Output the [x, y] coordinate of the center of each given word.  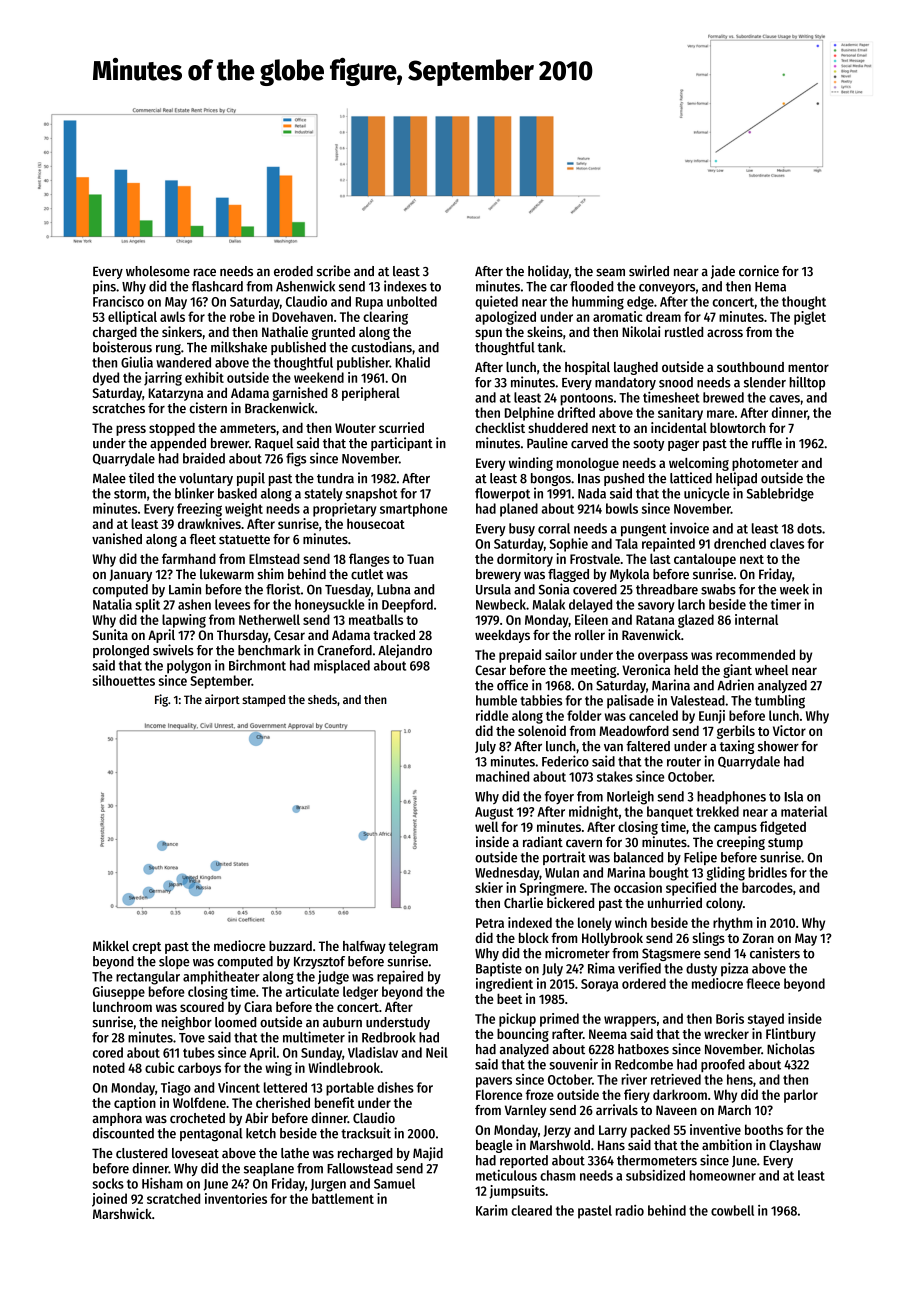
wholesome [158, 271]
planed [519, 510]
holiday [548, 272]
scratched [173, 1198]
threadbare [667, 589]
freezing [199, 510]
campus [735, 829]
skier [489, 887]
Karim [492, 1210]
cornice [759, 271]
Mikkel [111, 945]
